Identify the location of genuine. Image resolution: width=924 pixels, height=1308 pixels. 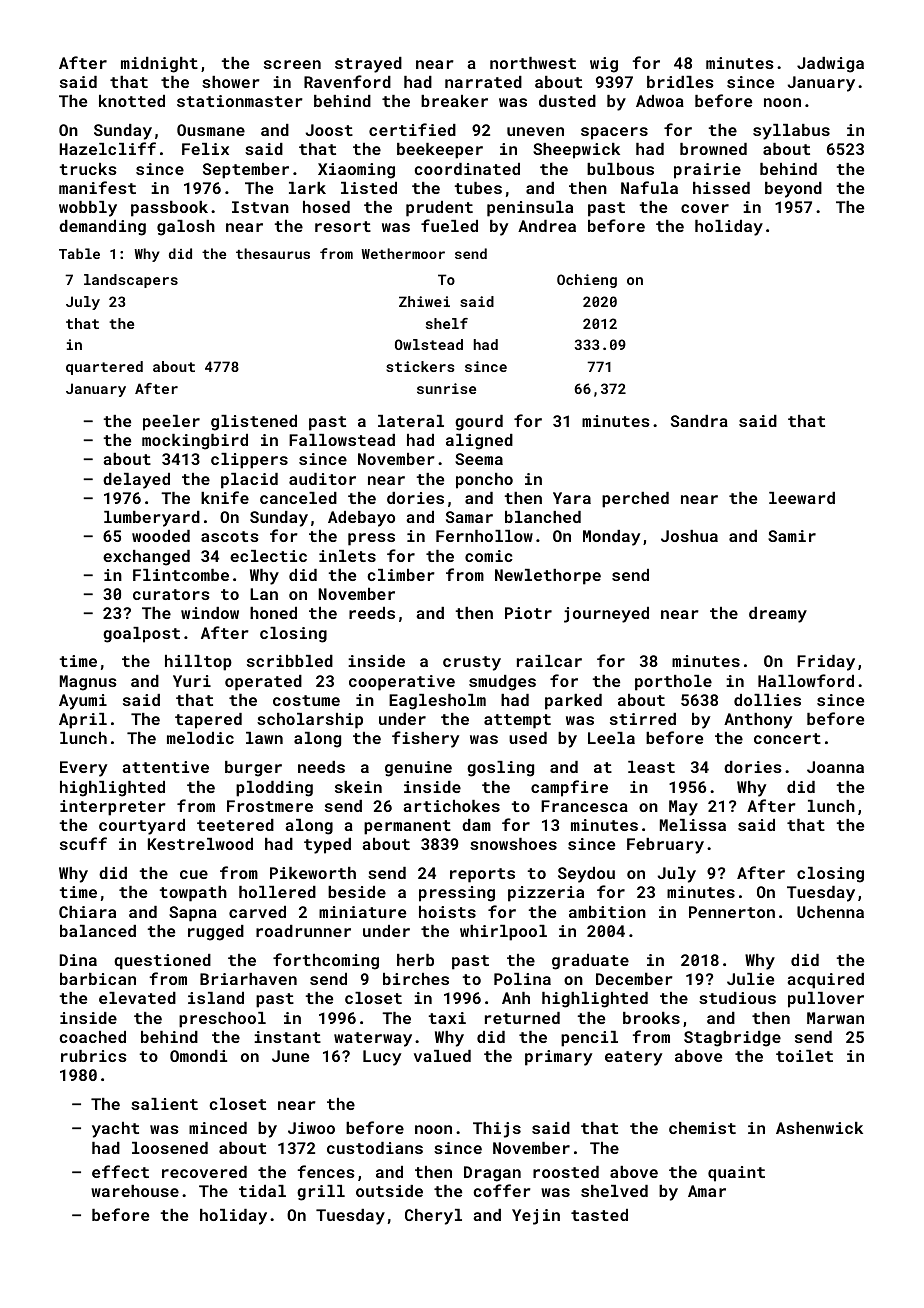
(418, 769).
